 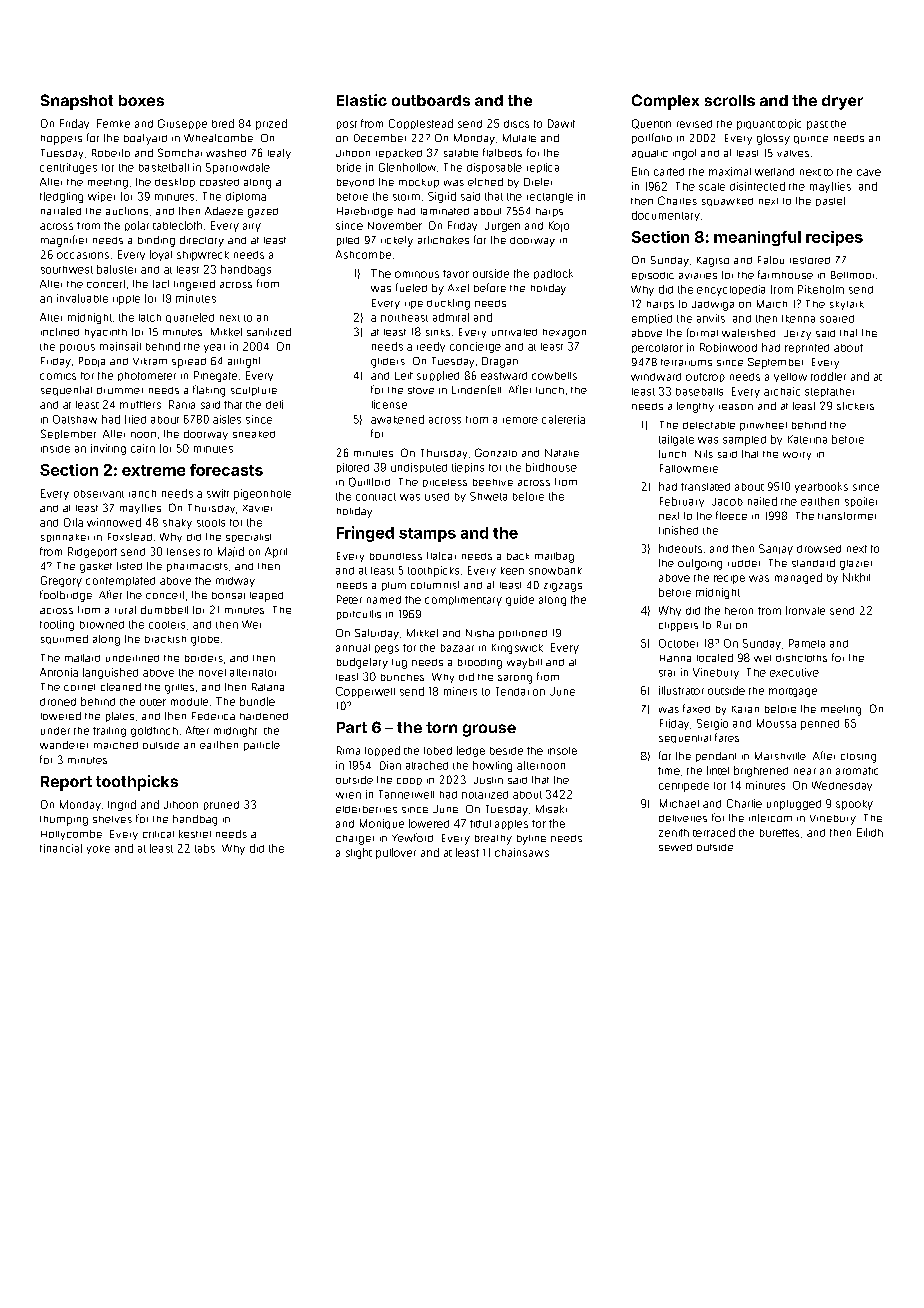 What do you see at coordinates (715, 658) in the document?
I see `located` at bounding box center [715, 658].
